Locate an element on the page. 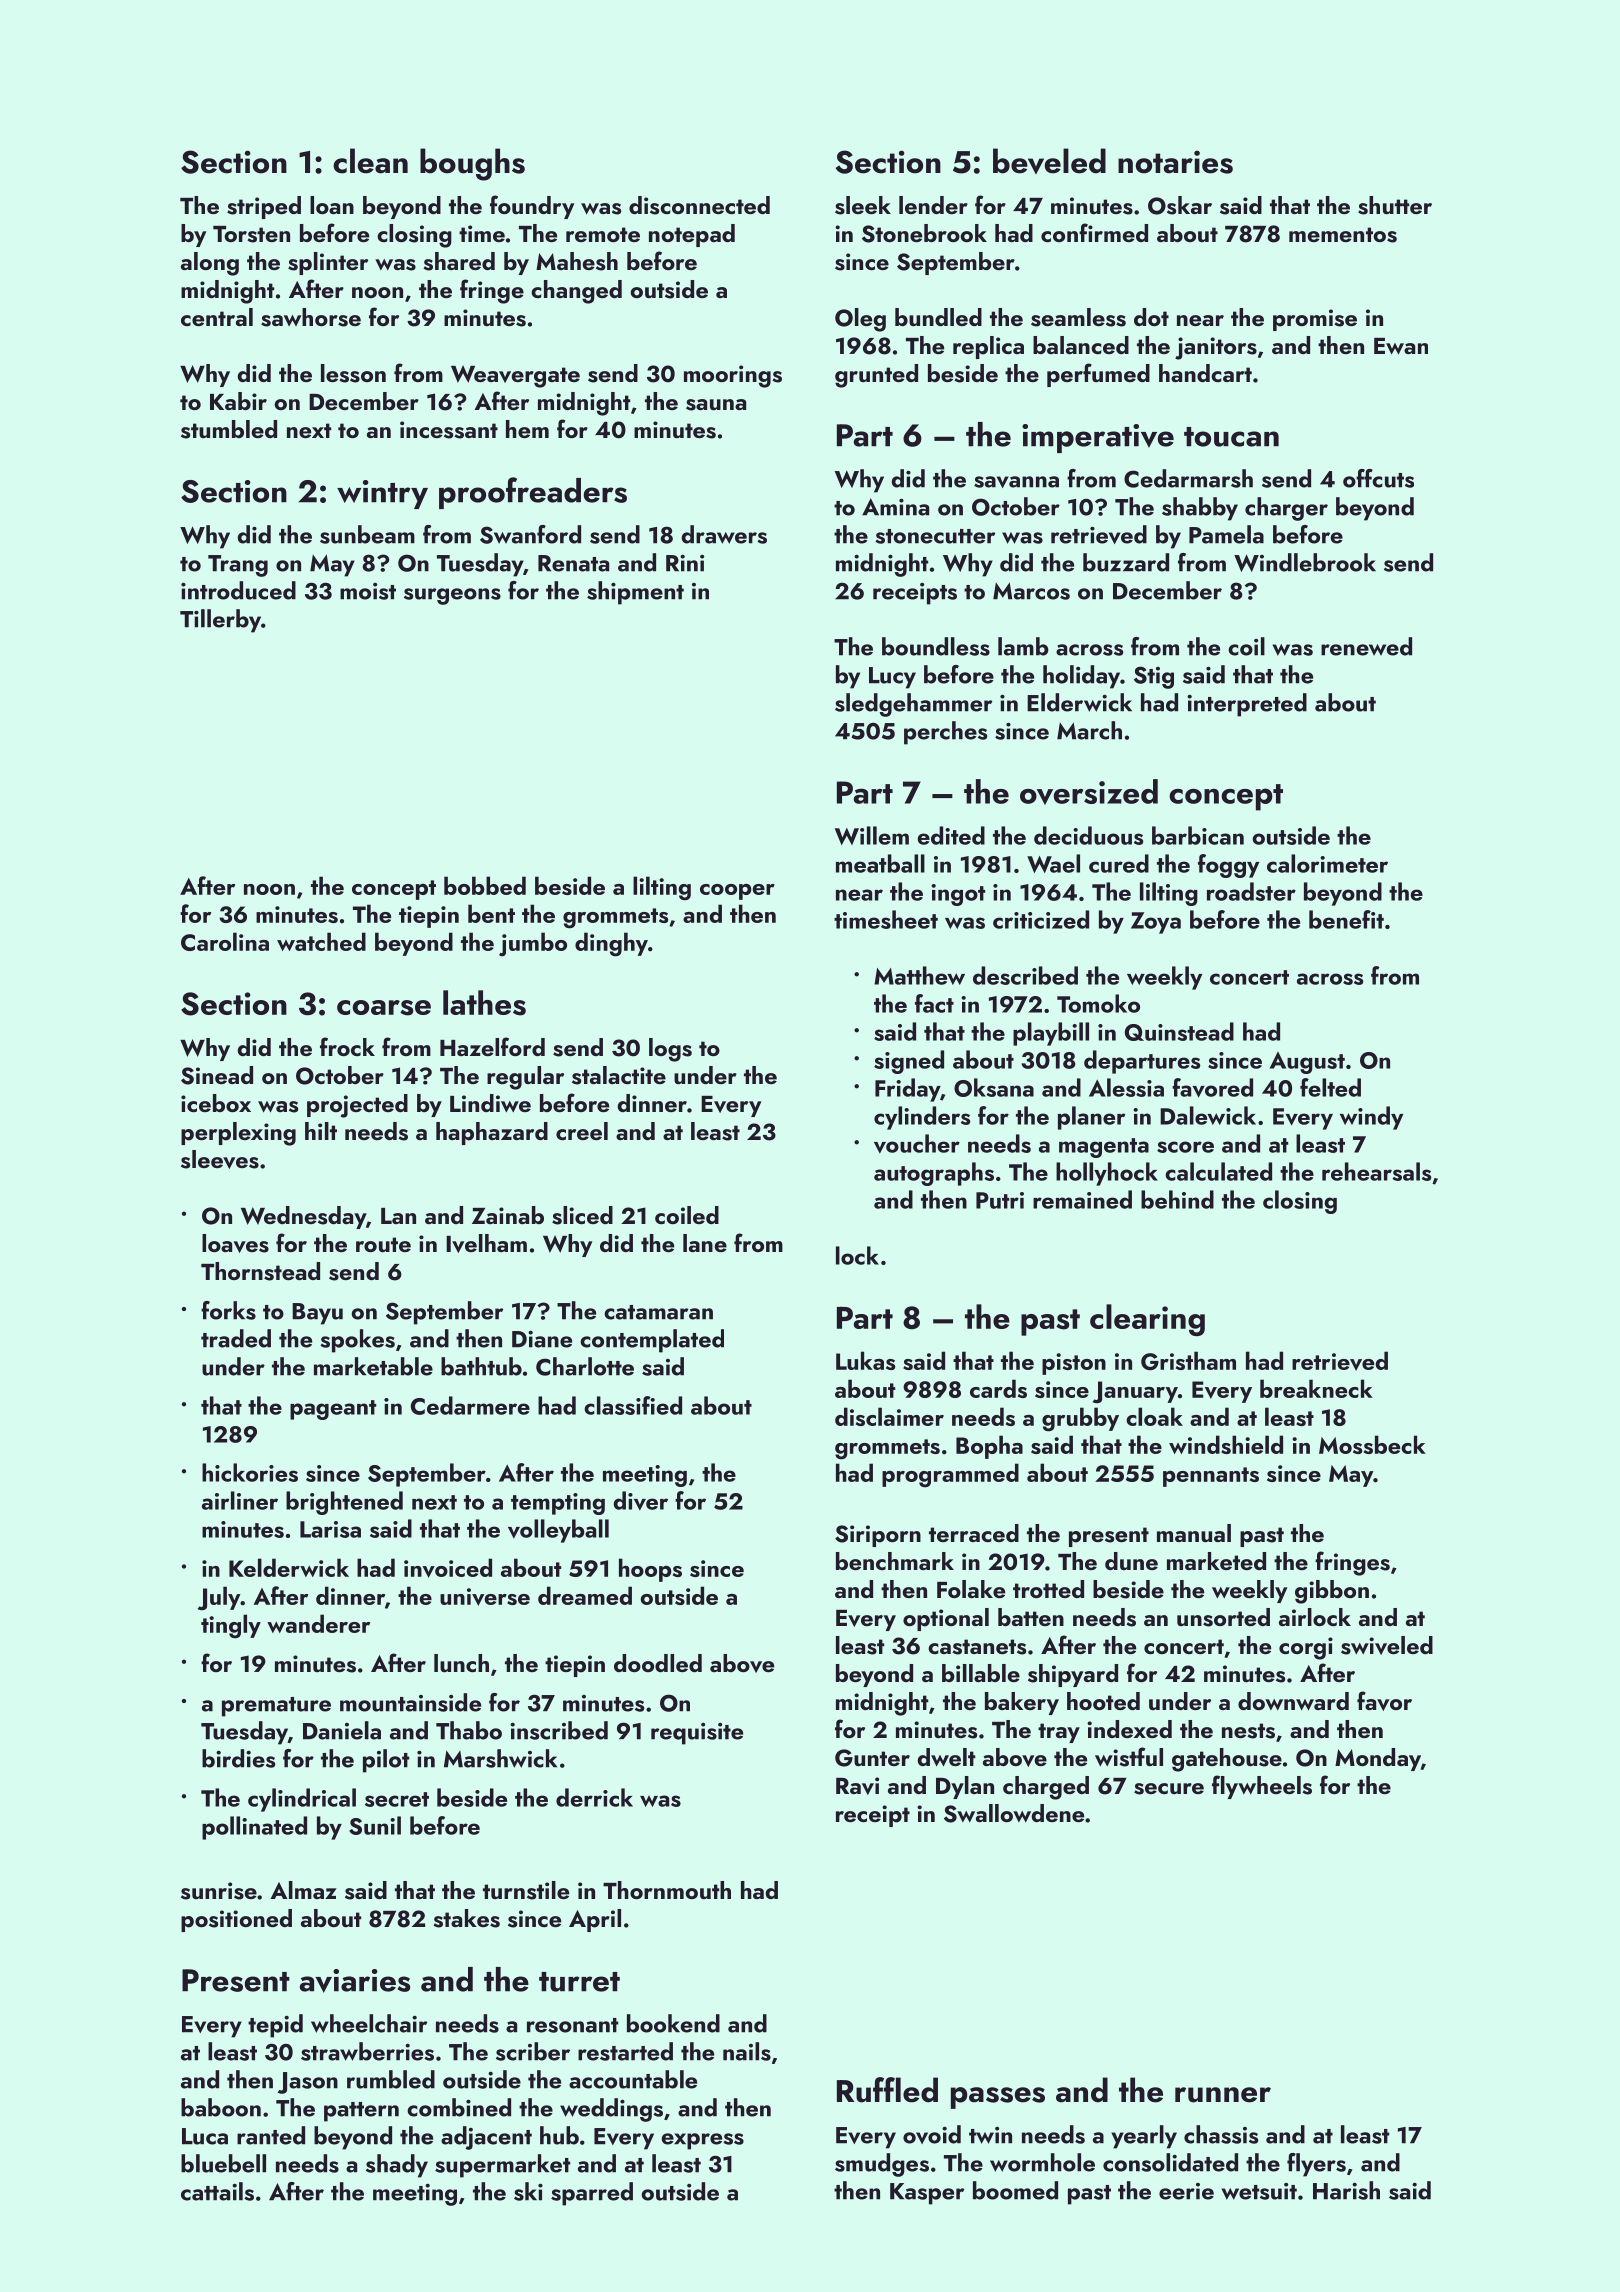  flywheels is located at coordinates (1262, 1787).
